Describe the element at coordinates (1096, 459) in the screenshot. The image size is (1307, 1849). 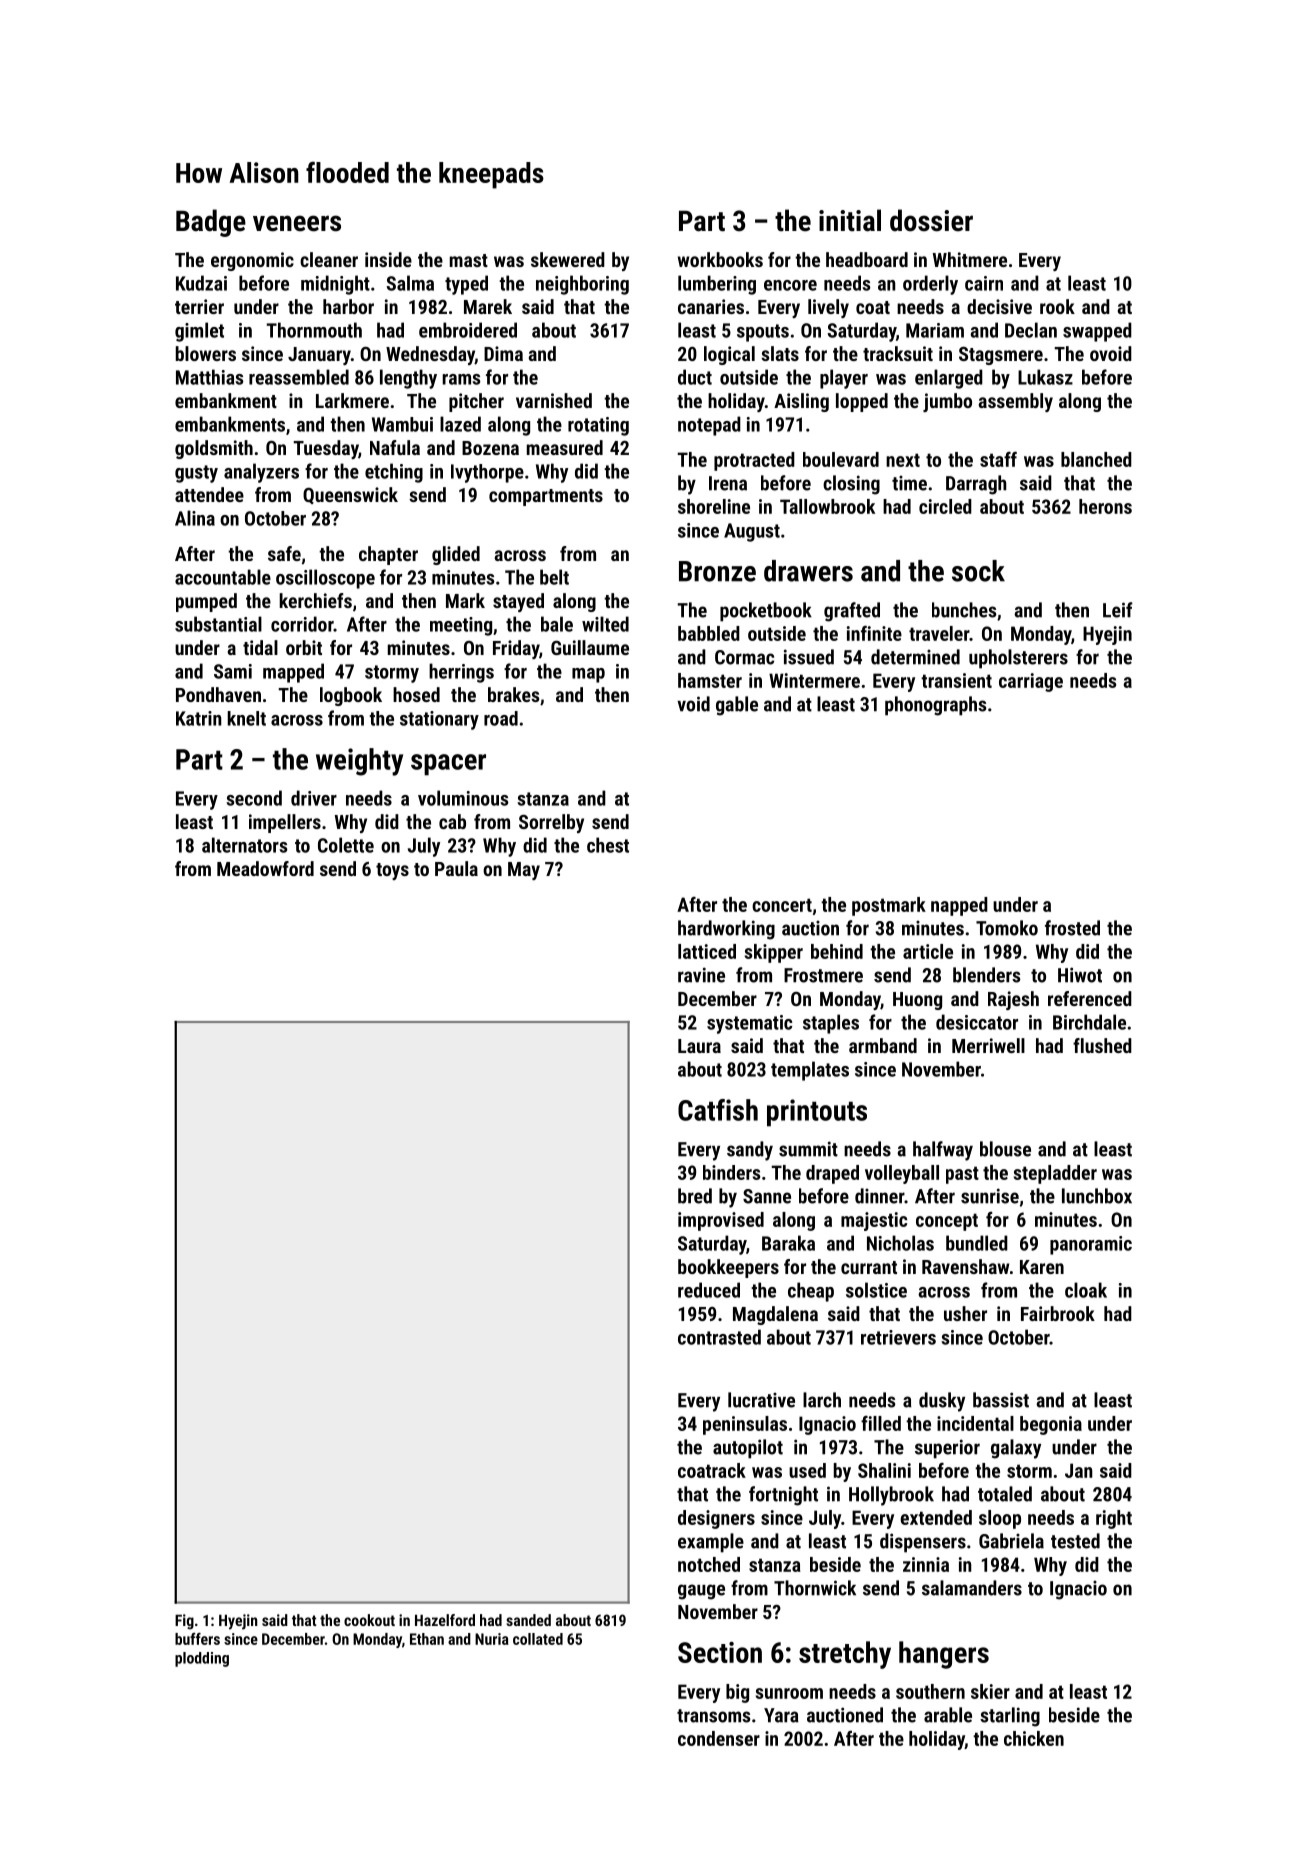
I see `blanched` at that location.
